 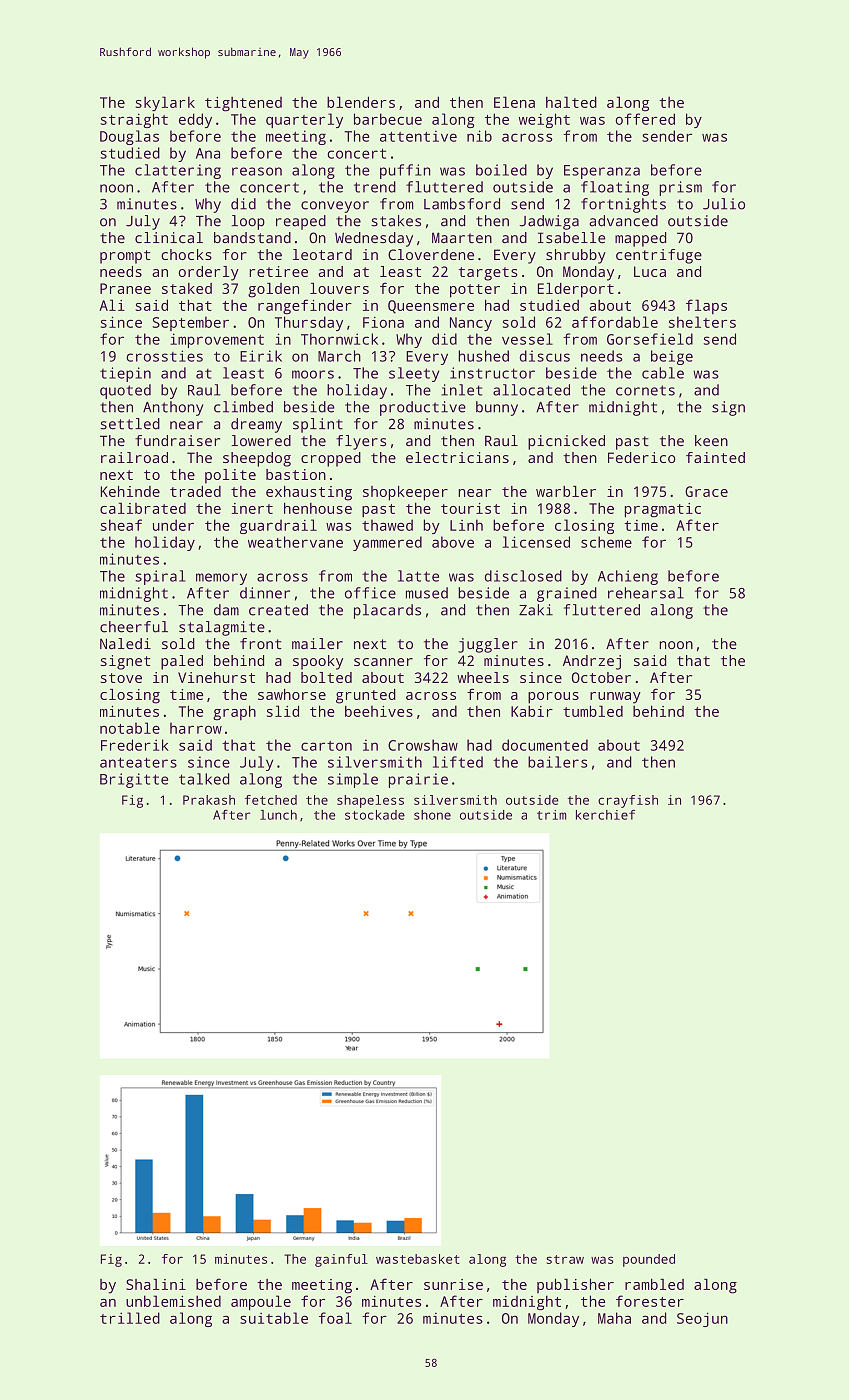 What do you see at coordinates (274, 1318) in the page?
I see `suitable` at bounding box center [274, 1318].
